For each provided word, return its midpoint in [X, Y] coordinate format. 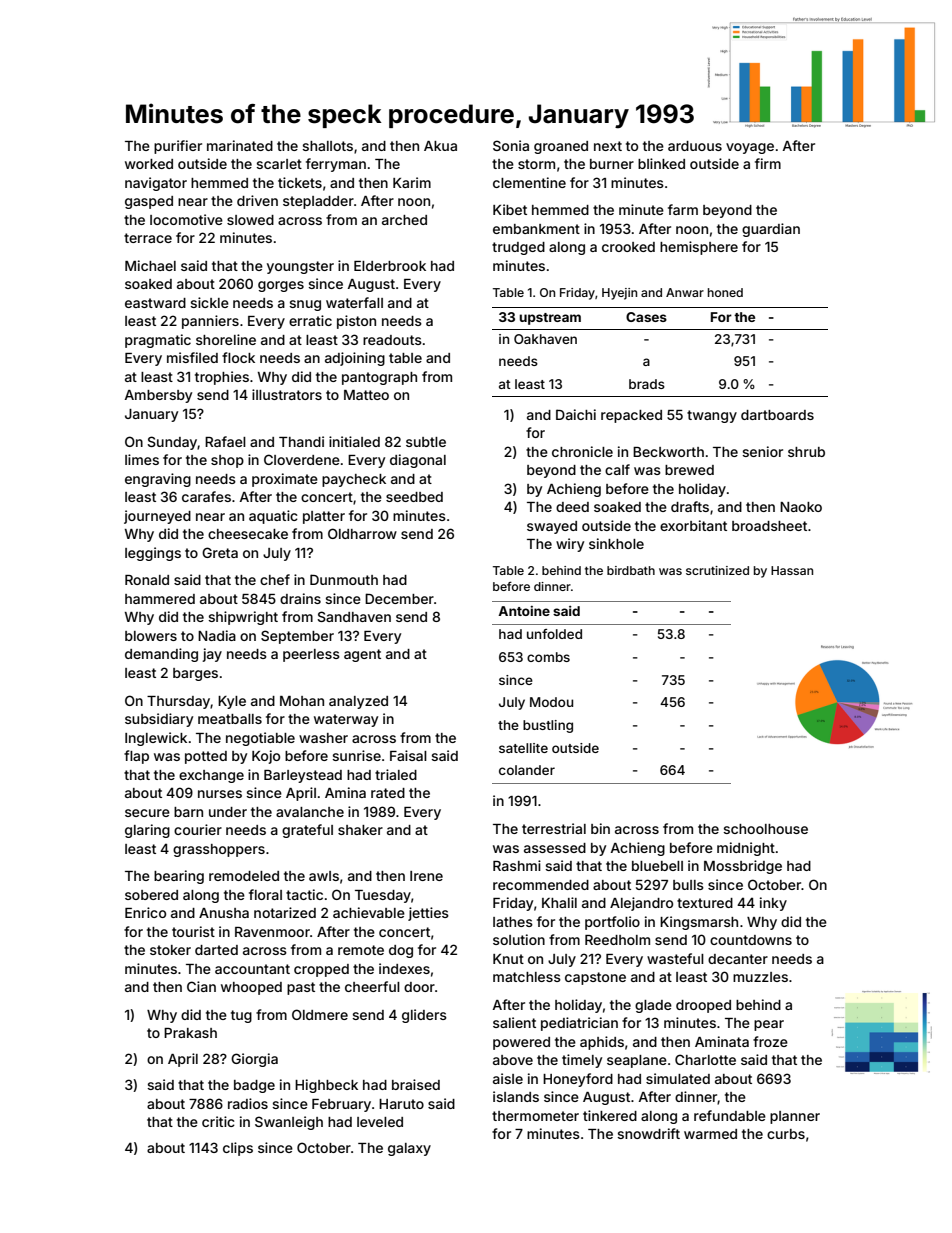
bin [600, 828]
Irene [426, 876]
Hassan [792, 570]
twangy [712, 416]
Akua [440, 146]
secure [147, 813]
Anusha [224, 913]
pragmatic [158, 341]
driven [257, 200]
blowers [151, 636]
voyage [750, 148]
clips [238, 1149]
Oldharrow [362, 533]
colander [527, 770]
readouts [392, 340]
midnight [746, 849]
